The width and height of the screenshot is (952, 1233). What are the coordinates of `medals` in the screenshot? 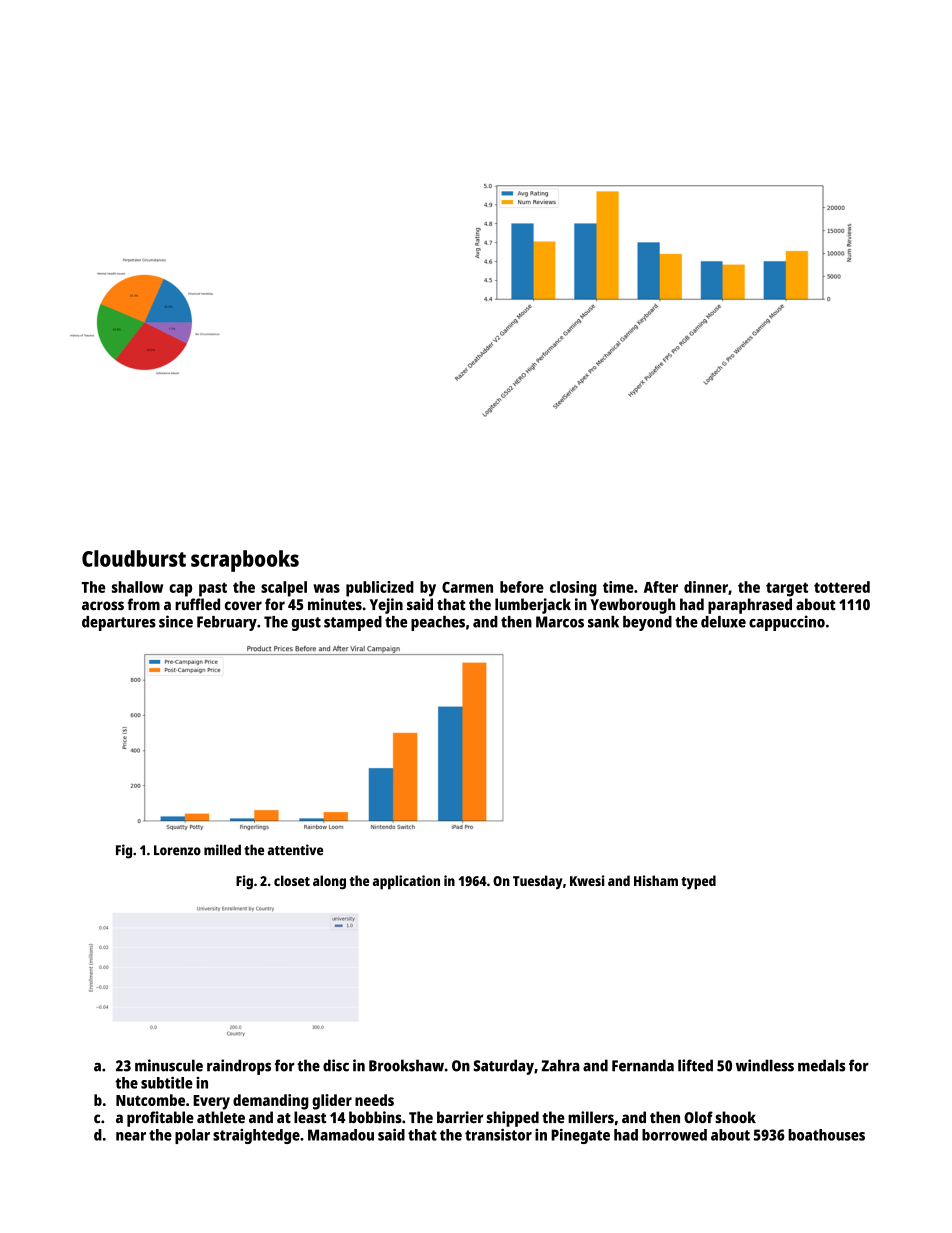 It's located at (821, 1065).
